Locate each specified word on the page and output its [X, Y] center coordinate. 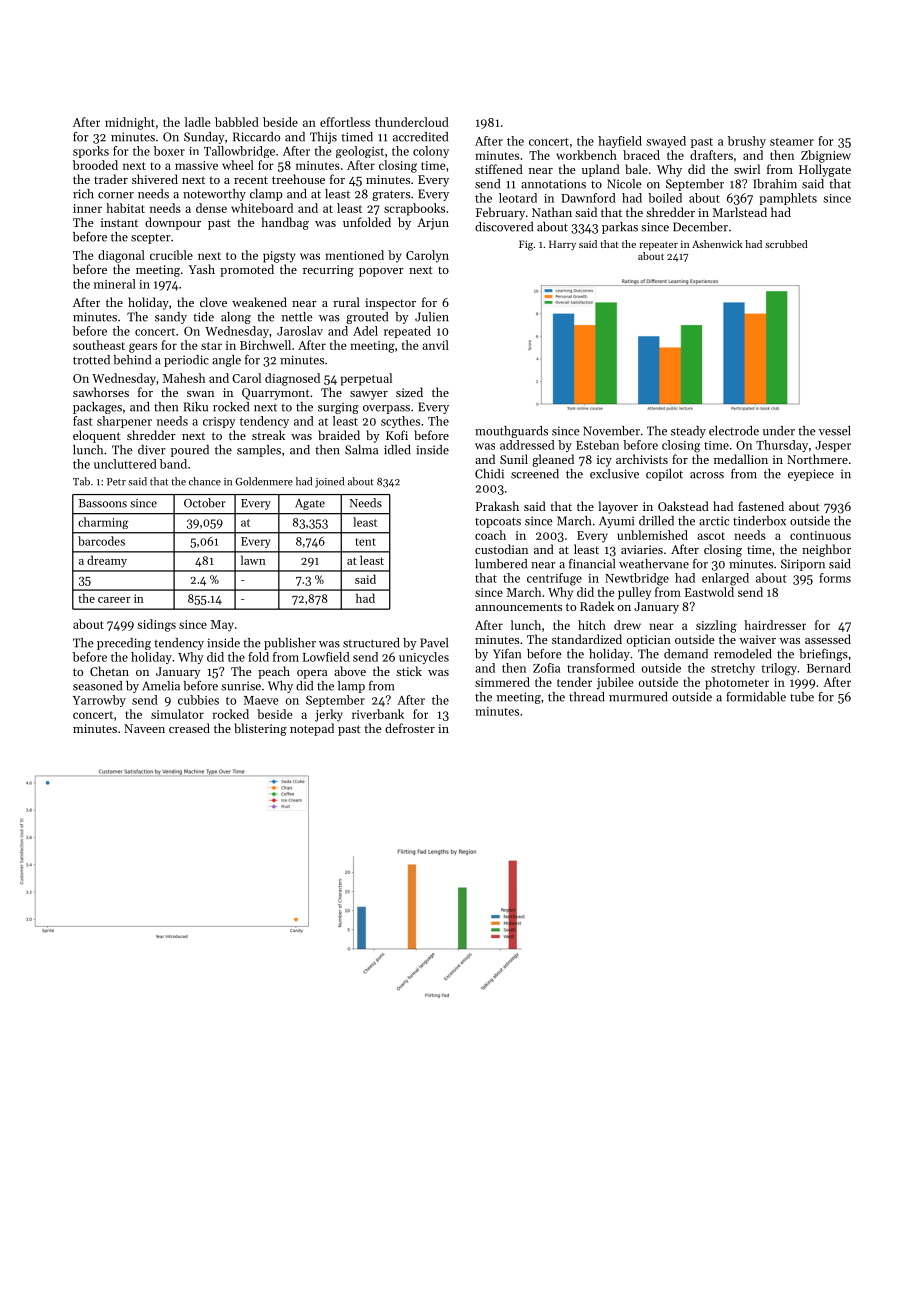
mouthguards [511, 432]
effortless [345, 122]
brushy [747, 142]
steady [688, 432]
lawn [253, 560]
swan [200, 394]
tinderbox [759, 521]
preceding [124, 644]
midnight [130, 123]
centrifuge [554, 579]
